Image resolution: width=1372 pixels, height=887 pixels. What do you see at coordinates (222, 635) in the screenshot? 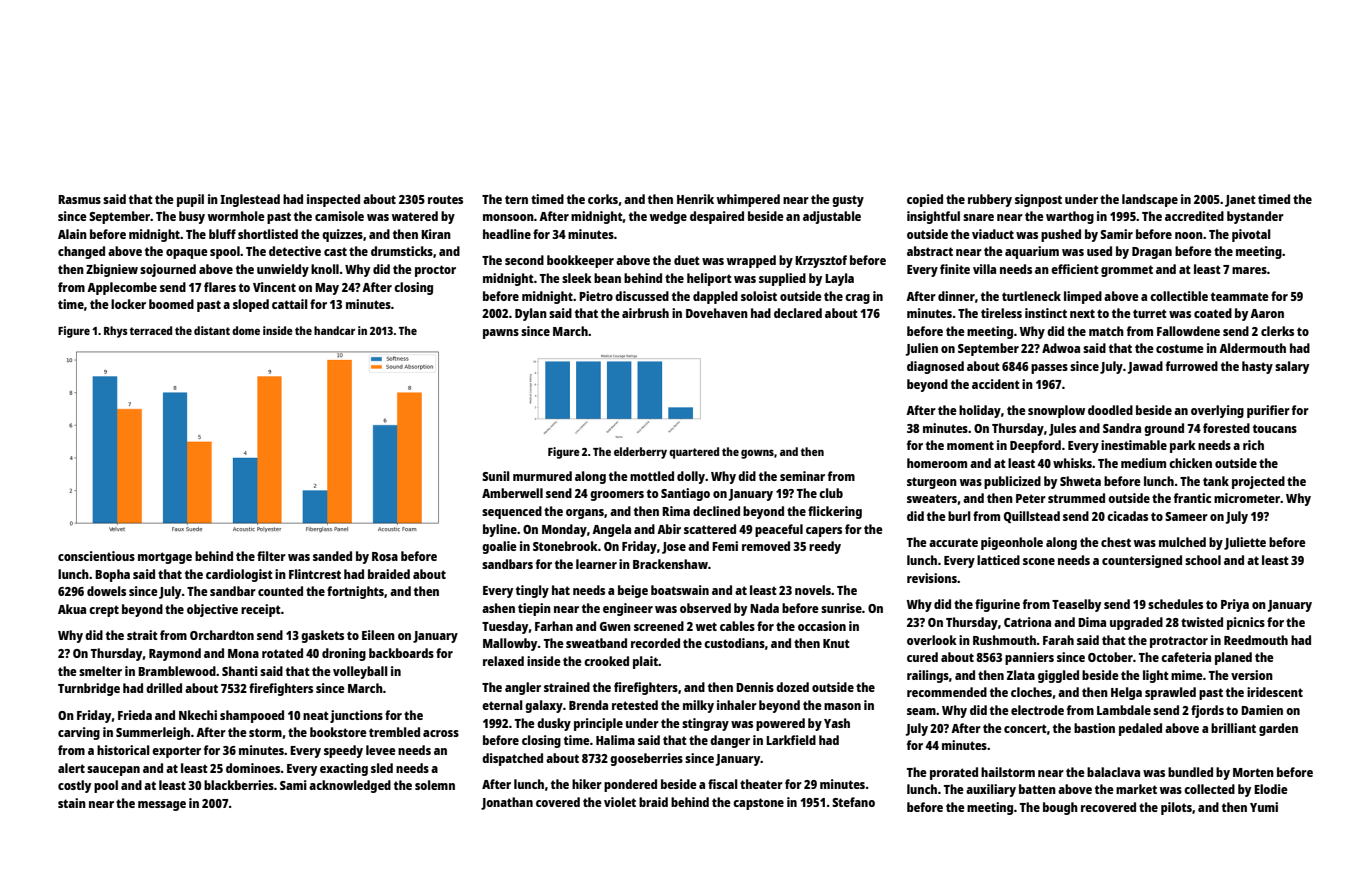
I see `Orchardton` at bounding box center [222, 635].
